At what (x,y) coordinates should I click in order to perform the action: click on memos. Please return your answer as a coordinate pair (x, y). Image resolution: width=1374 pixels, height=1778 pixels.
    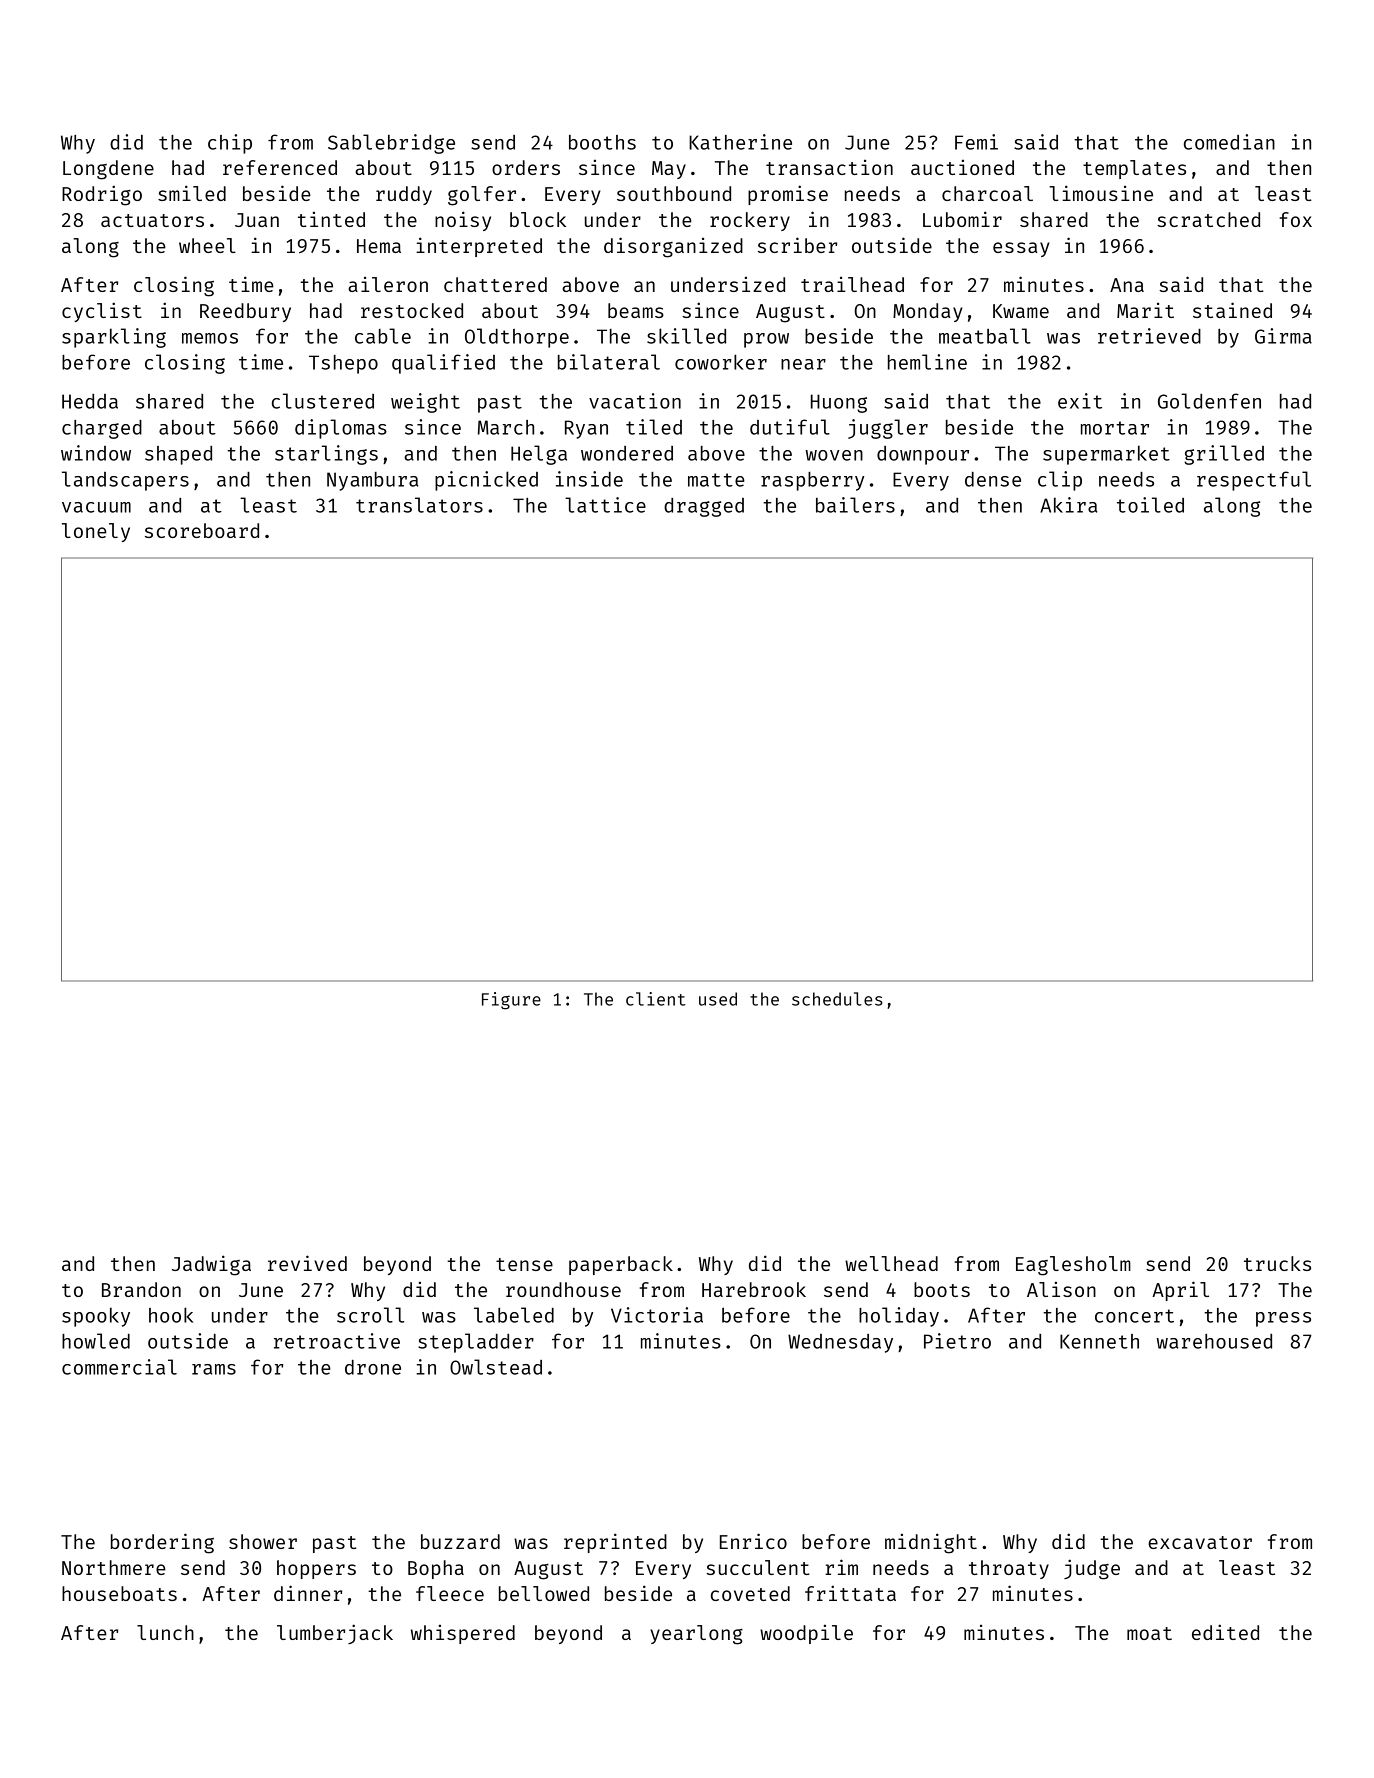
    Looking at the image, I should click on (210, 338).
